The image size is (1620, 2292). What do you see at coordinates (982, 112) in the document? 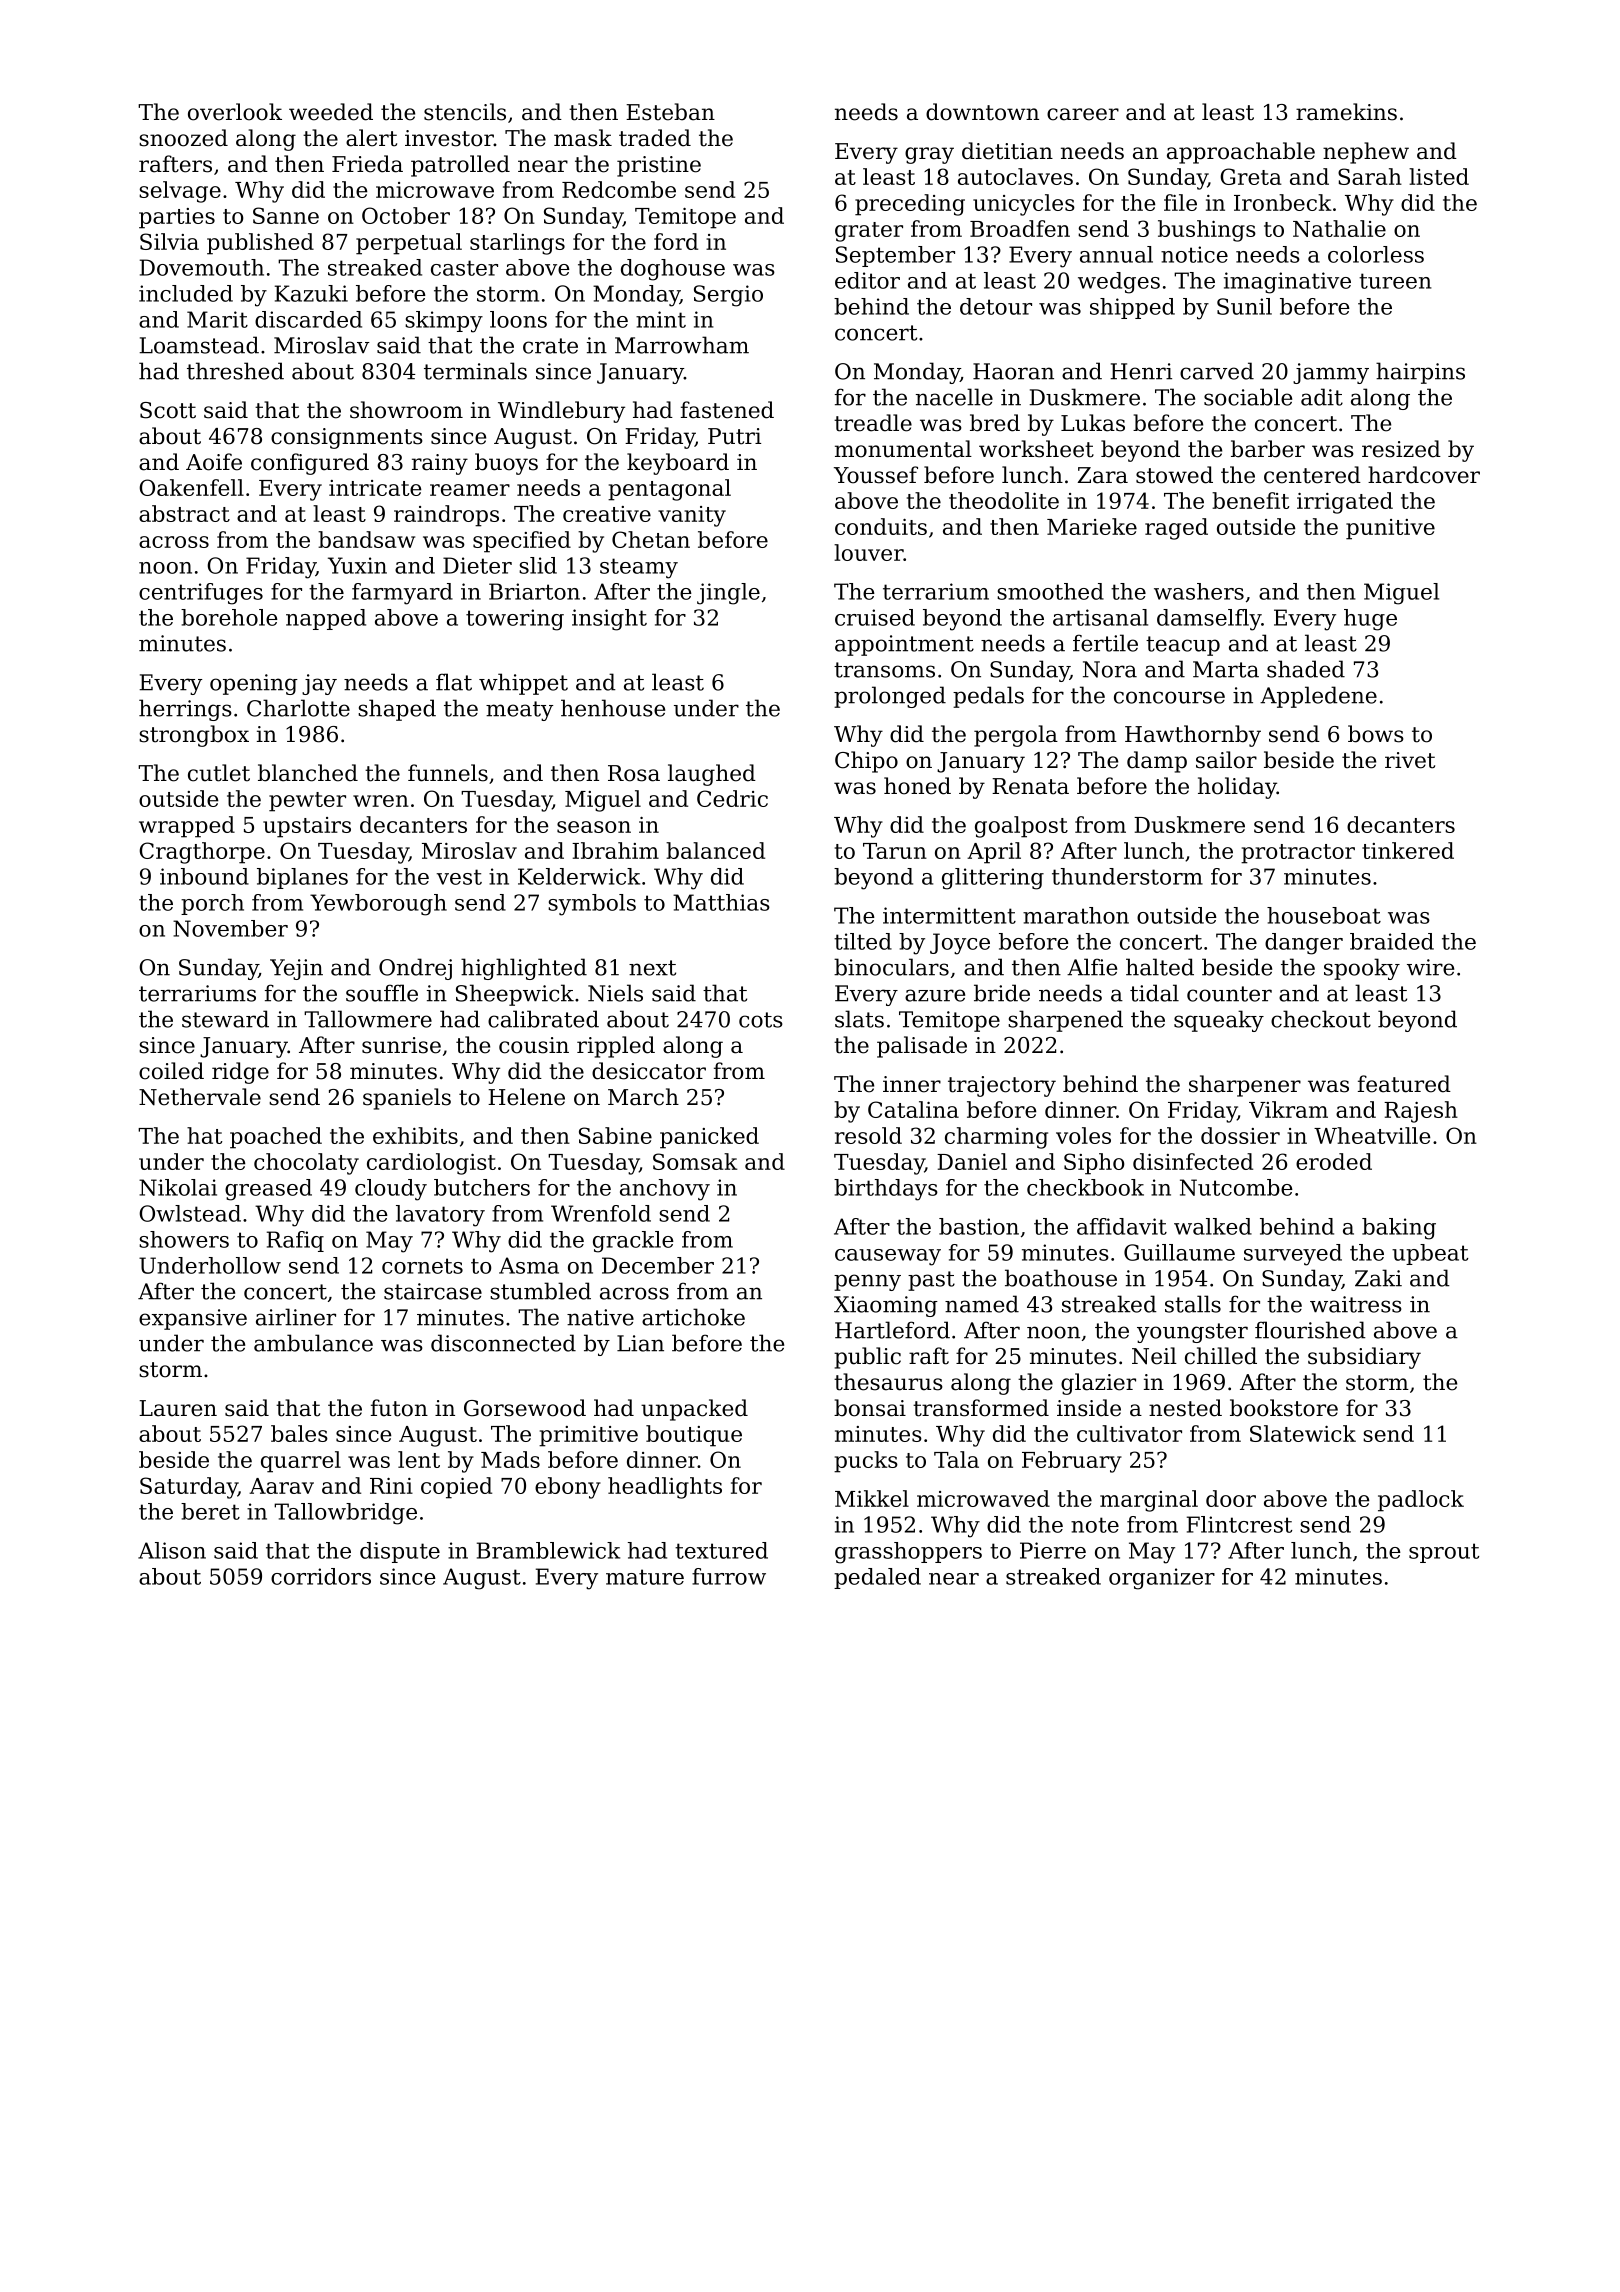
I see `downtown` at bounding box center [982, 112].
